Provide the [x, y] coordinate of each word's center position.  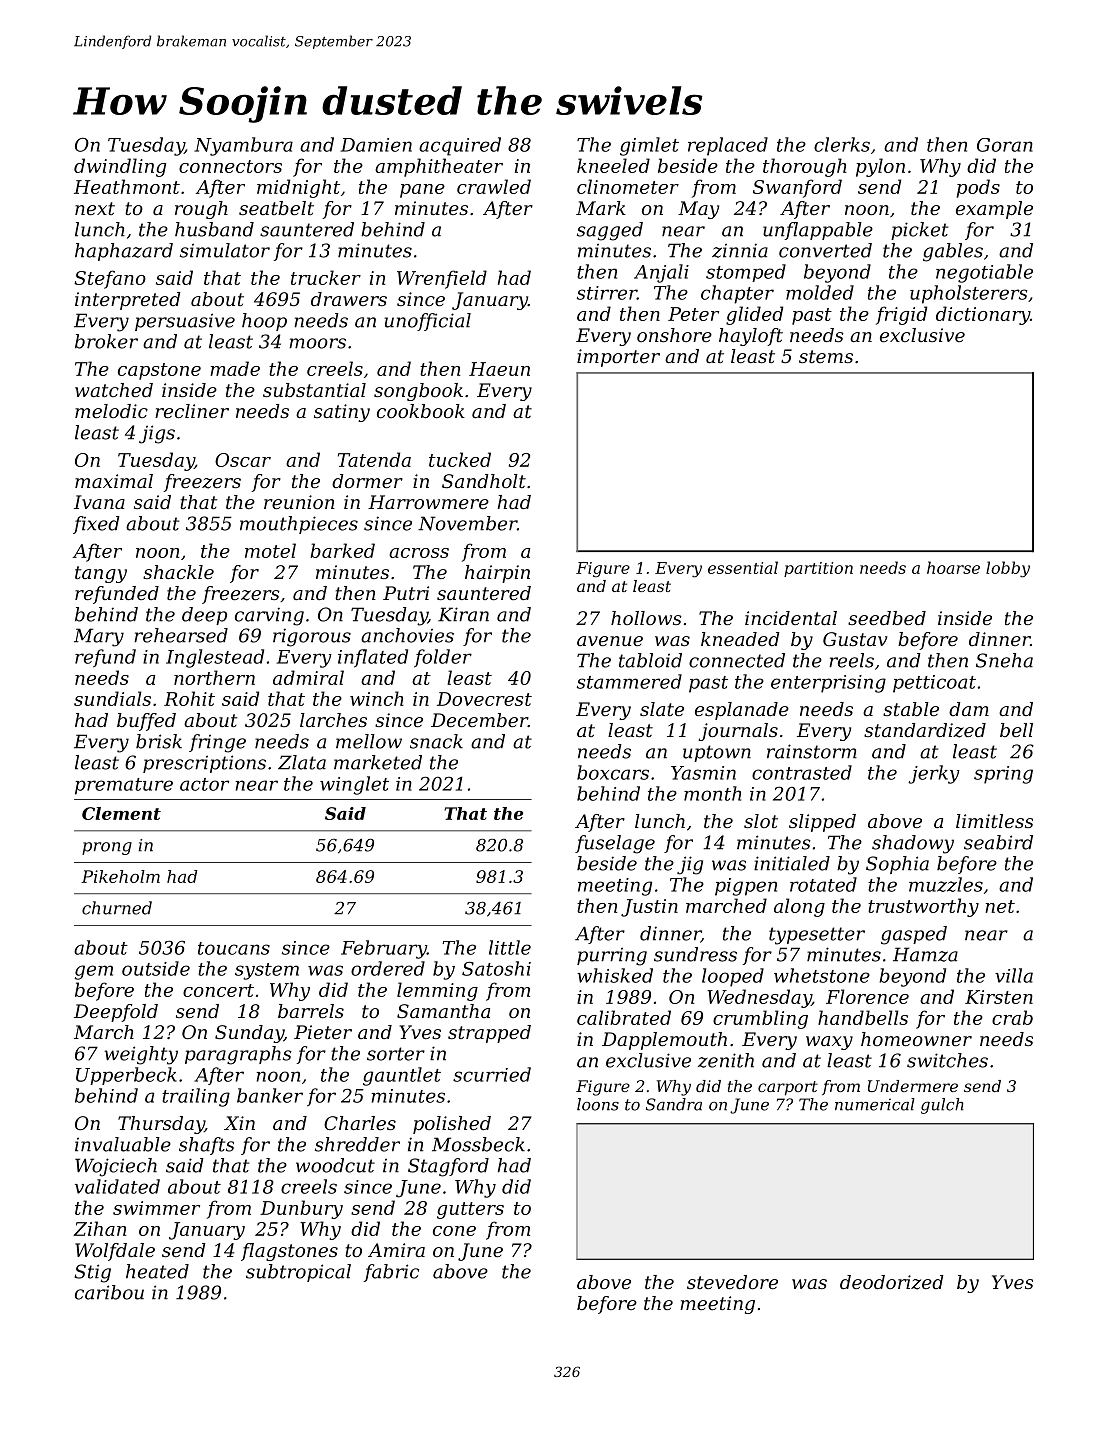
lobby [1008, 569]
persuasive [185, 322]
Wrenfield [442, 279]
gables [953, 252]
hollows [646, 618]
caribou [109, 1292]
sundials [112, 698]
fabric [391, 1273]
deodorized [892, 1282]
